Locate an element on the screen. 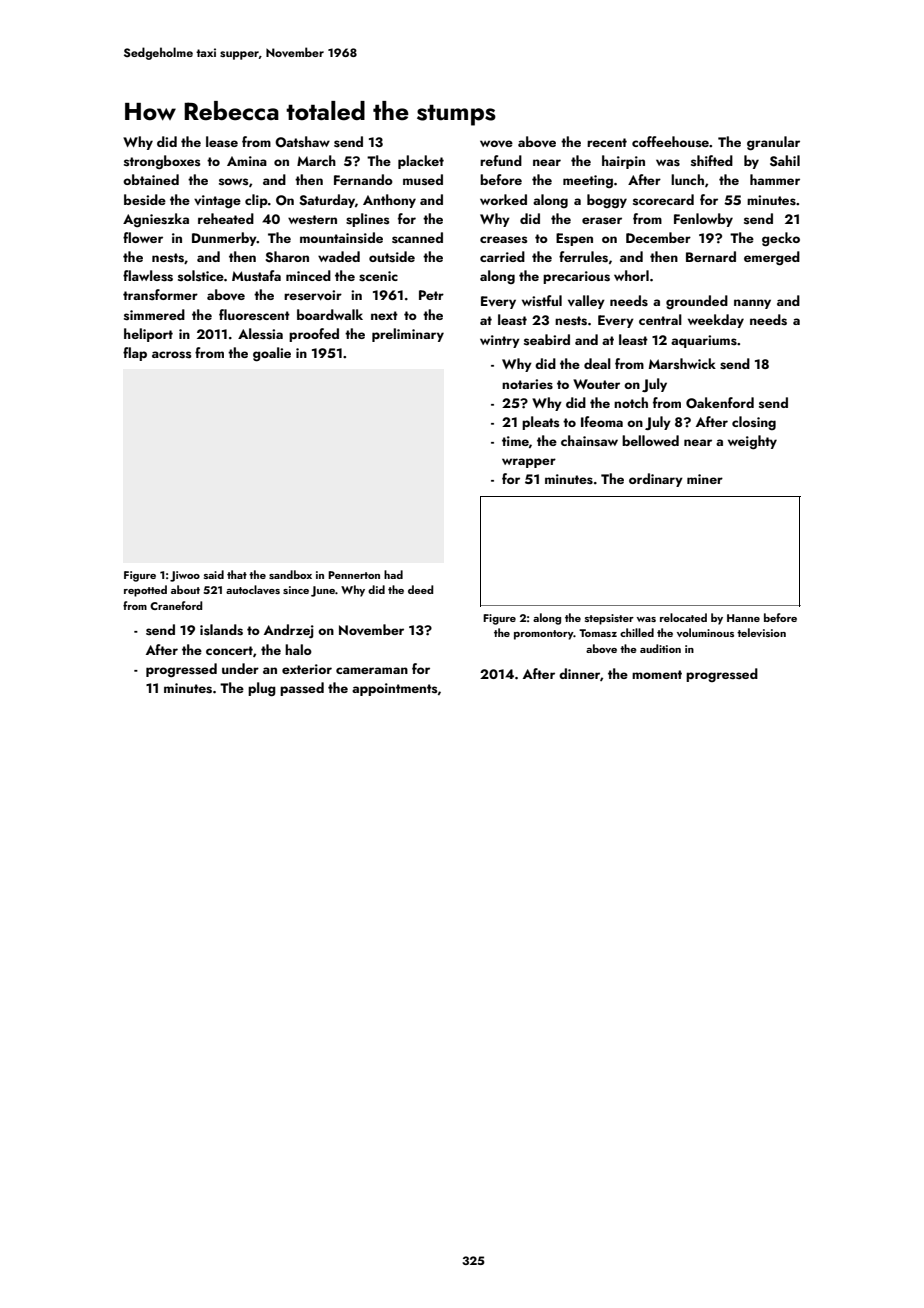  cameraman is located at coordinates (372, 670).
